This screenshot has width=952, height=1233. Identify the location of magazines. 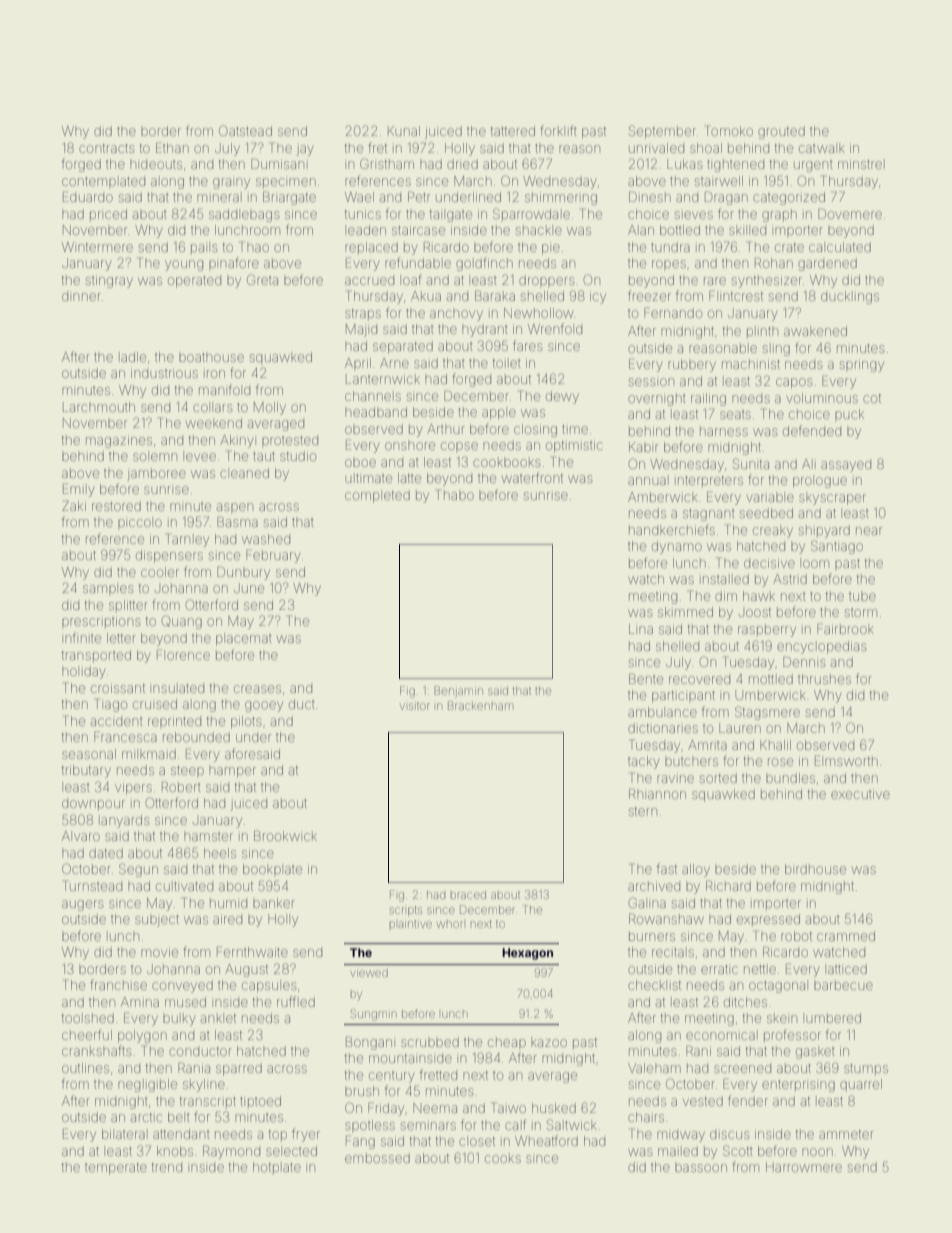
(119, 441).
